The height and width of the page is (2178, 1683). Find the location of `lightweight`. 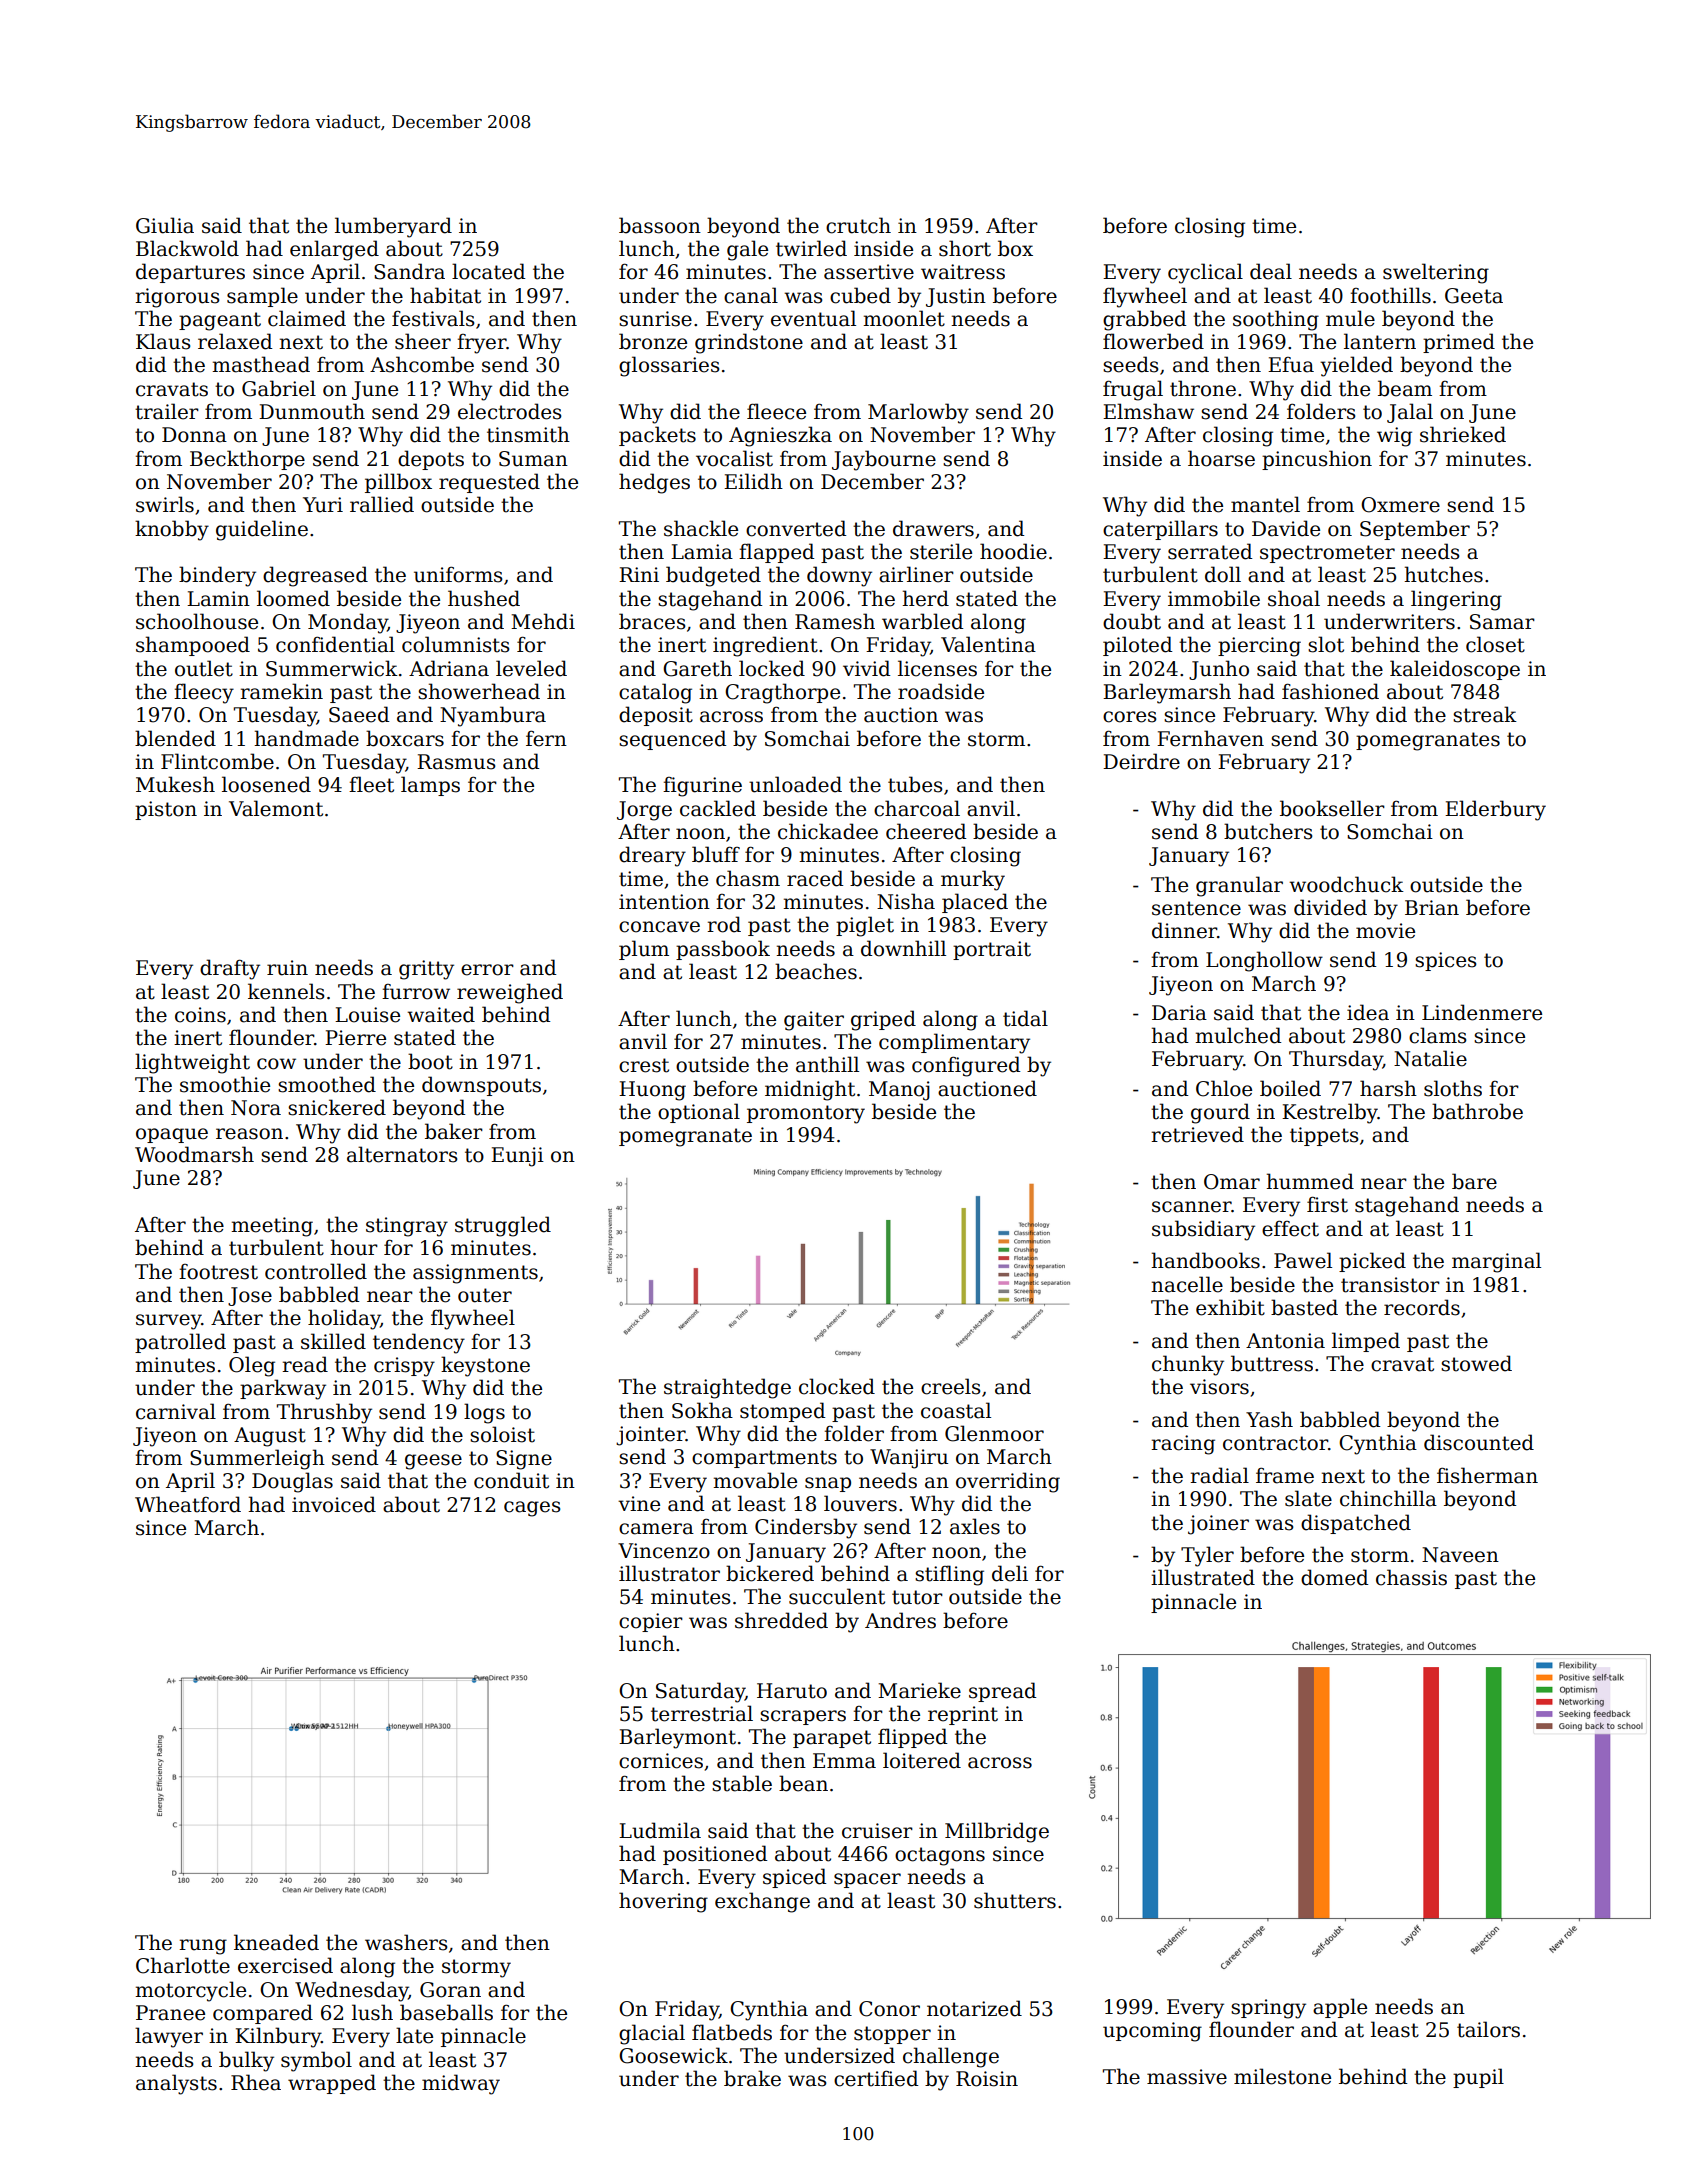

lightweight is located at coordinates (192, 1063).
